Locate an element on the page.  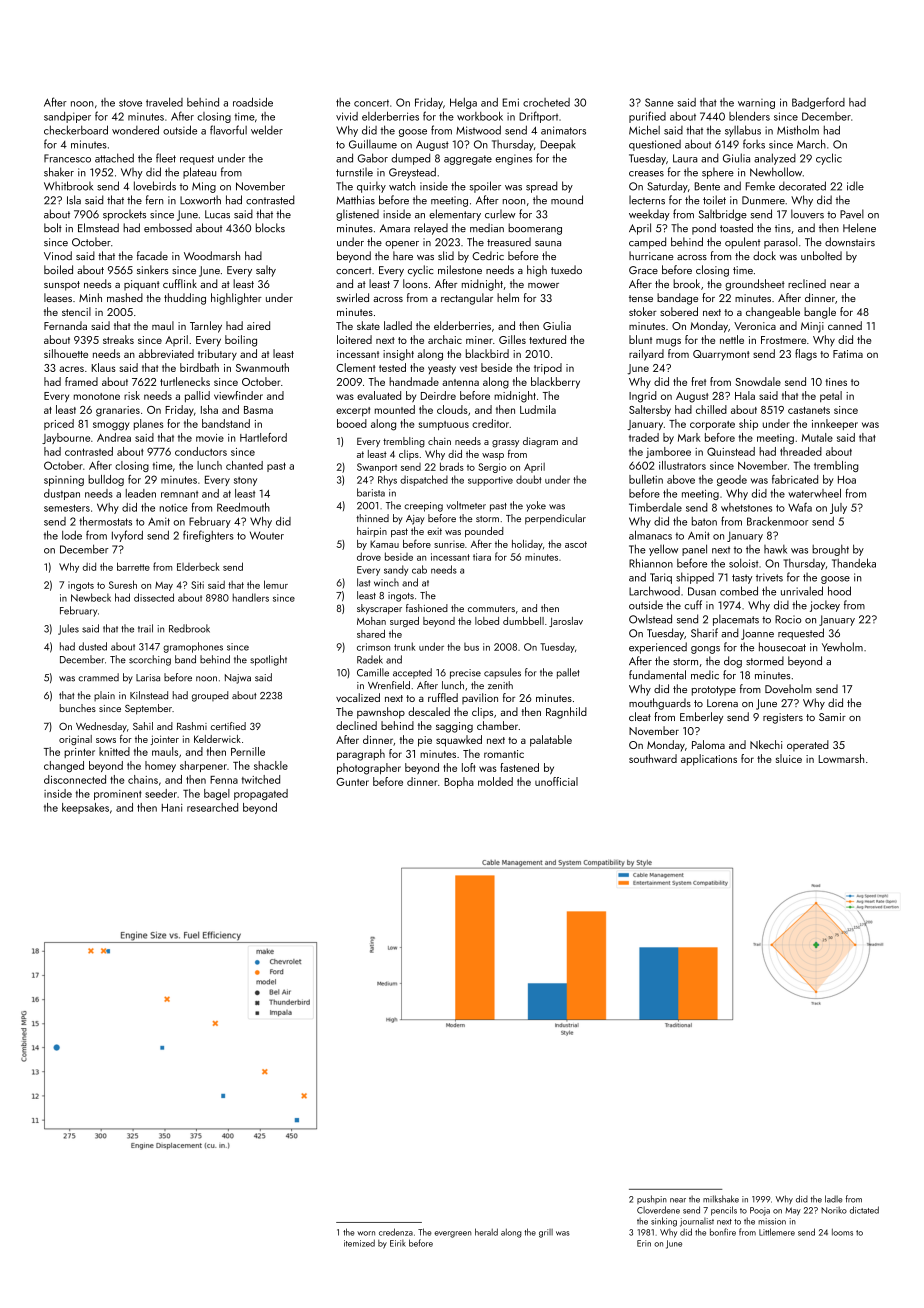
attached is located at coordinates (114, 158).
